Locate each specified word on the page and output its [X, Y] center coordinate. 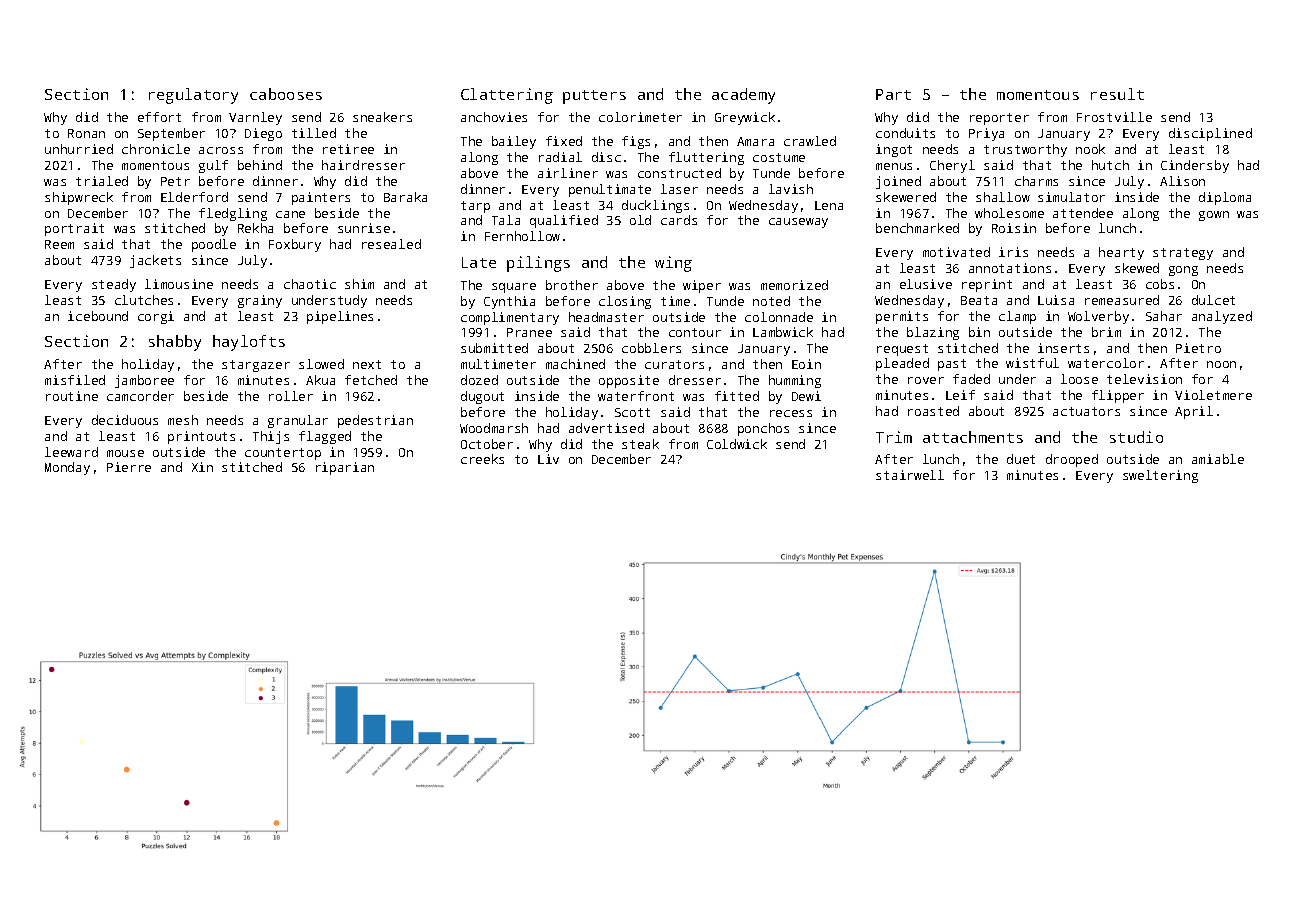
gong [1183, 271]
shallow [1003, 197]
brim [1106, 332]
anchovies [494, 117]
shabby [175, 343]
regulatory [193, 96]
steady [114, 285]
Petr [175, 181]
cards [679, 220]
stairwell [910, 475]
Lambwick [783, 332]
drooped [1072, 460]
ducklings [655, 206]
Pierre [129, 467]
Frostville [1114, 117]
